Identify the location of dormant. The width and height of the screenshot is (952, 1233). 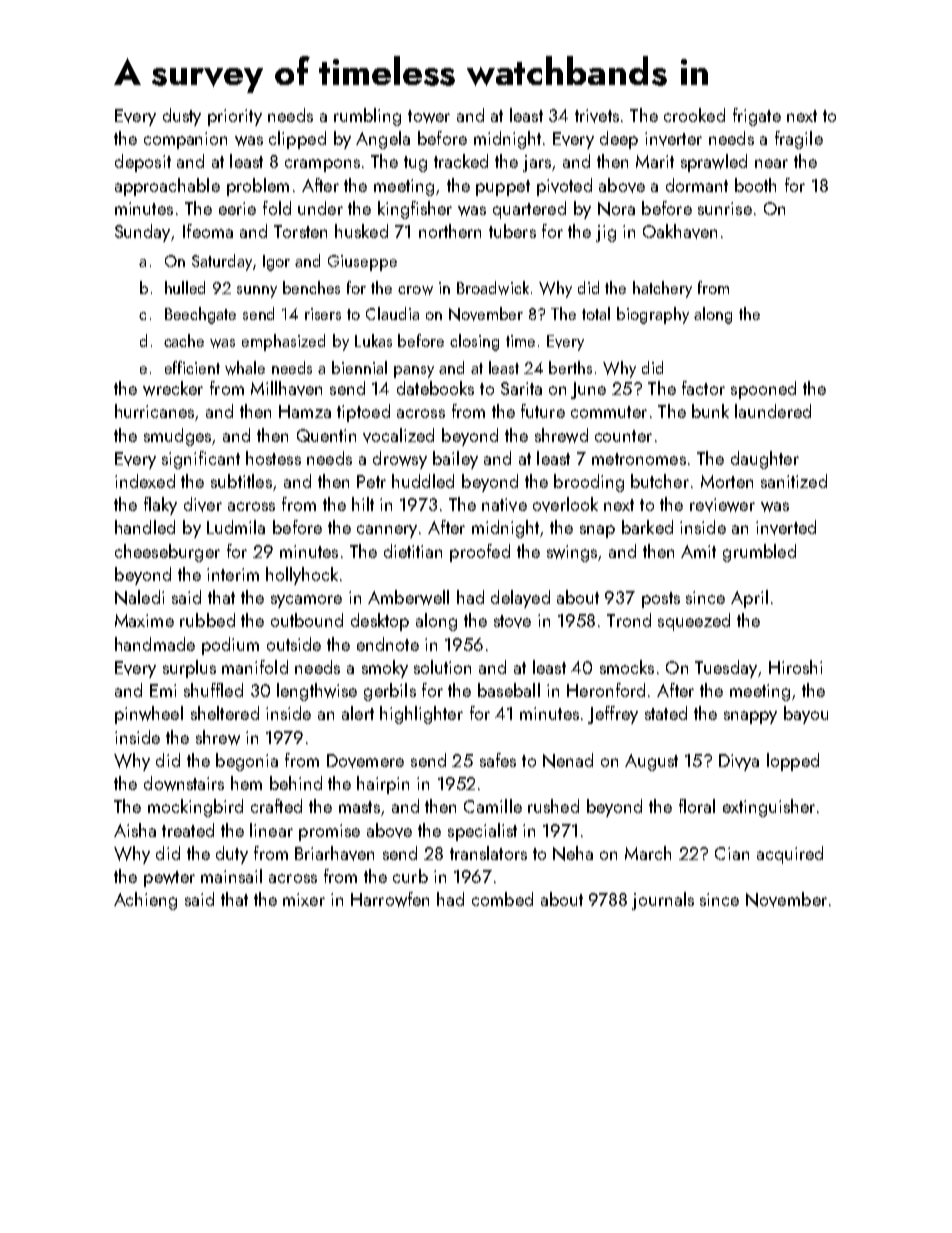
(697, 185).
